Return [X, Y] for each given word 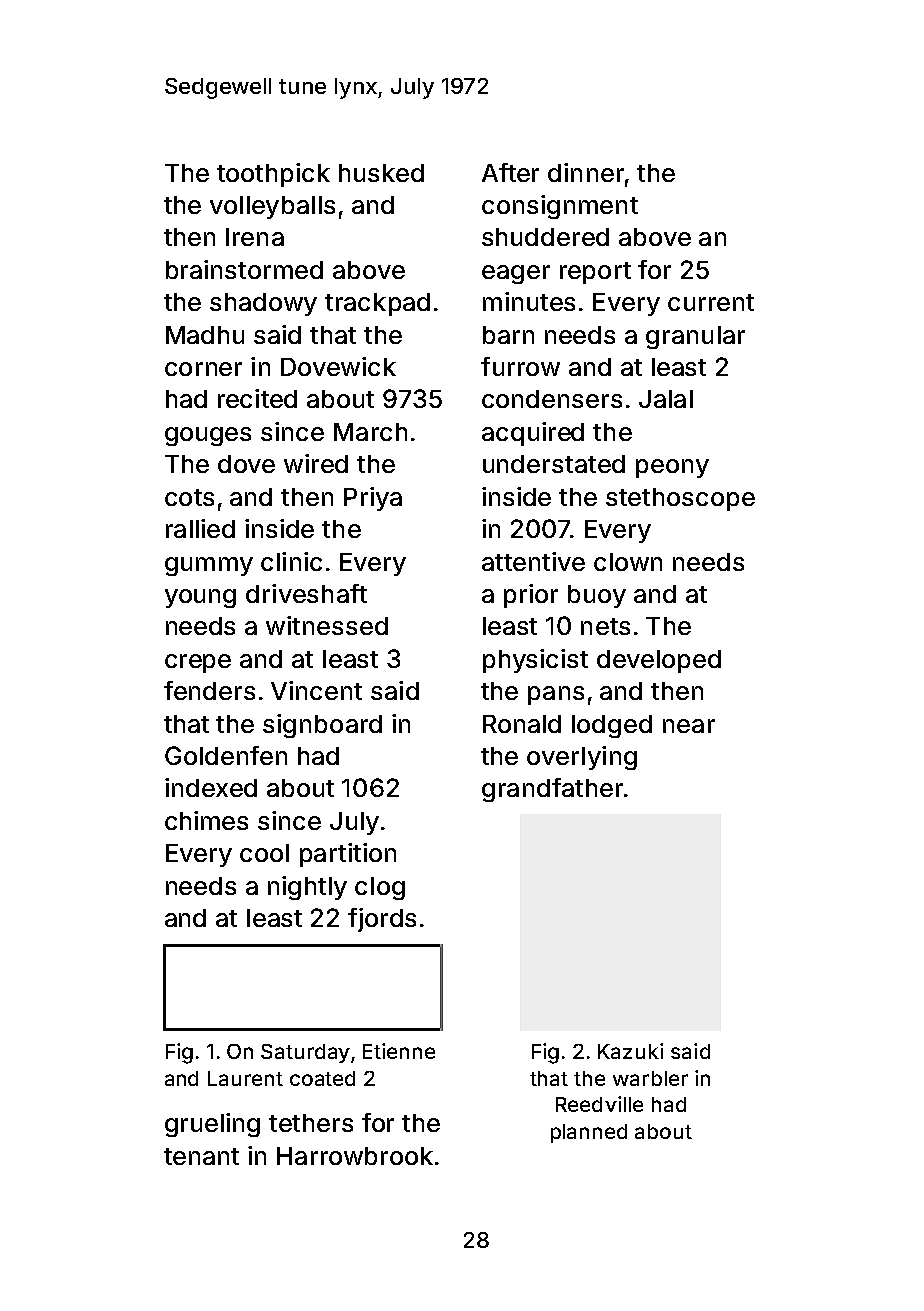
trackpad [377, 304]
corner [203, 369]
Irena [255, 237]
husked [381, 173]
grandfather [552, 790]
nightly [307, 888]
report [595, 273]
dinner [586, 172]
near [689, 726]
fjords [382, 920]
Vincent [316, 690]
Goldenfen [226, 755]
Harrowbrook [355, 1156]
